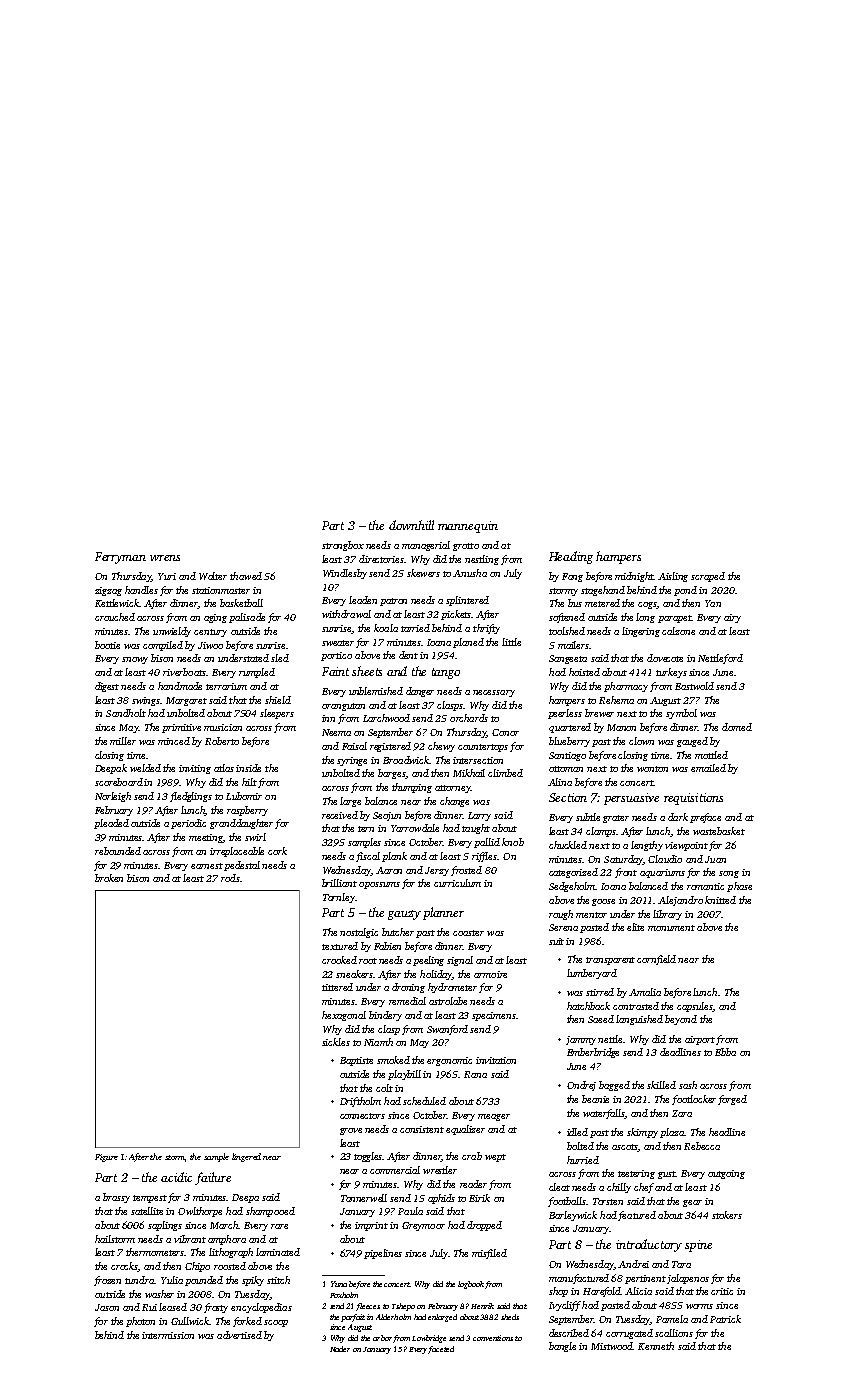  Describe the element at coordinates (636, 1006) in the screenshot. I see `contrasted` at that location.
